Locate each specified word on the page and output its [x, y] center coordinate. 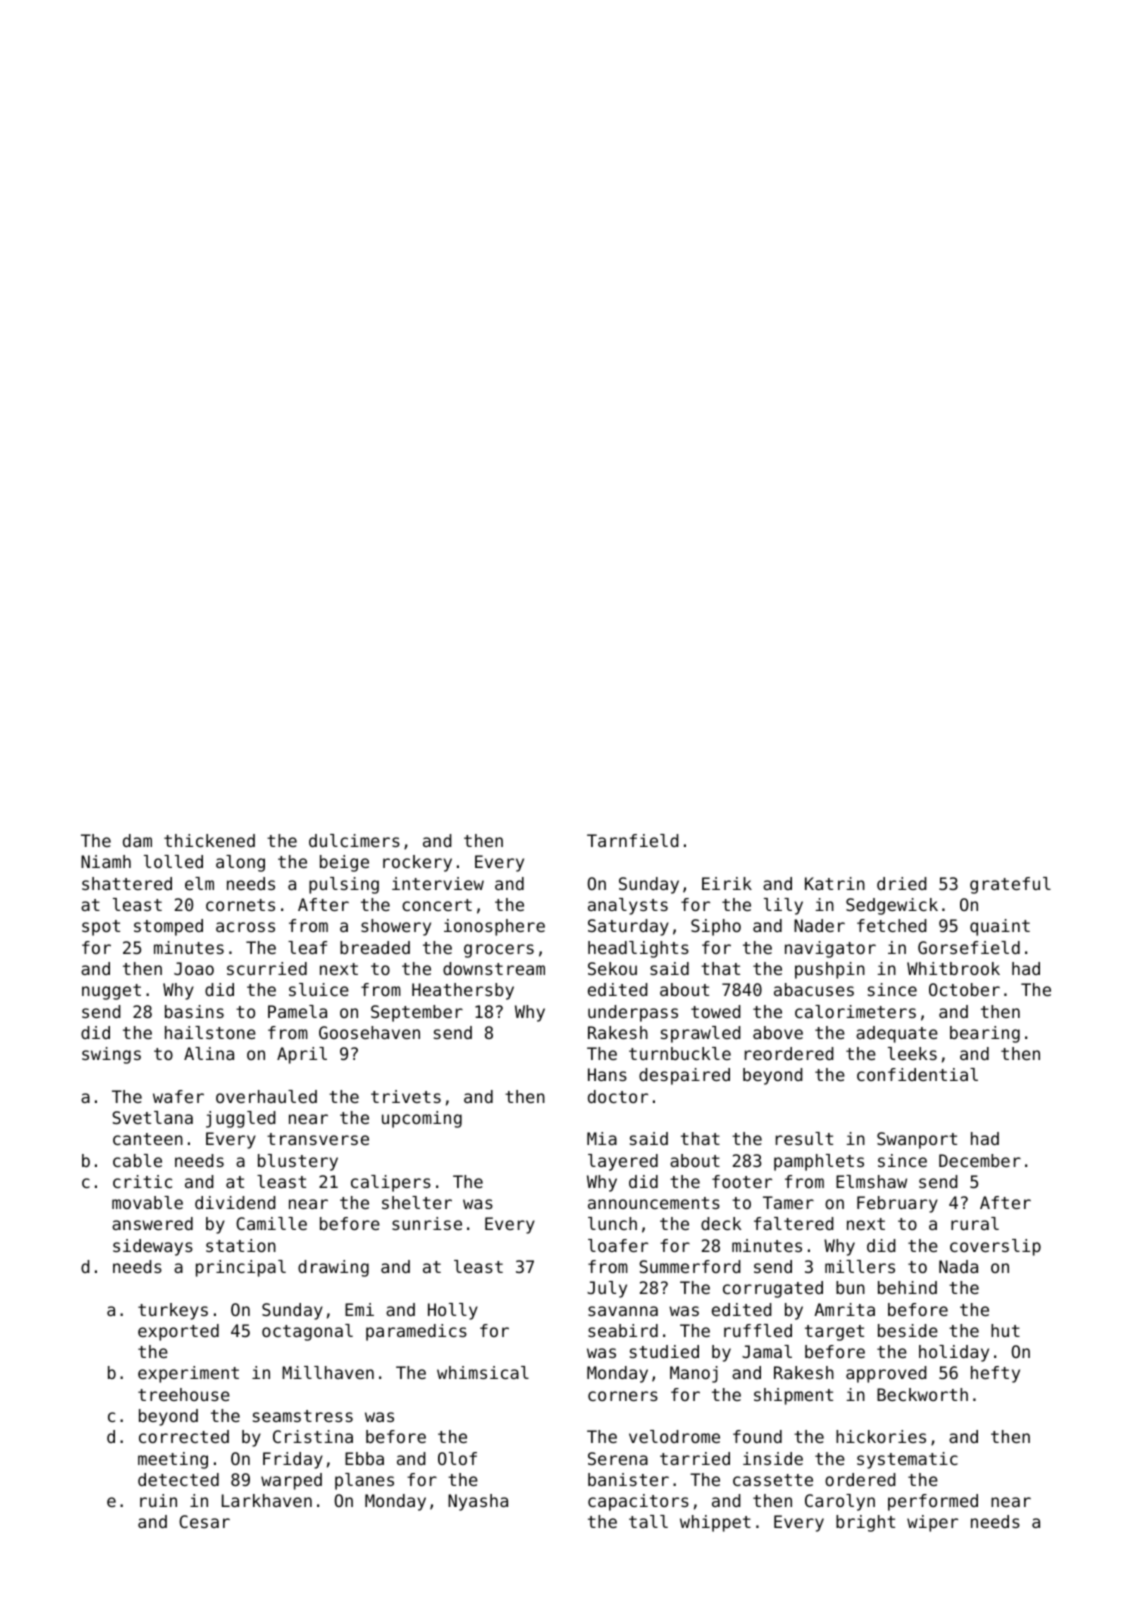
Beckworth [922, 1394]
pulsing [344, 885]
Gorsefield [969, 947]
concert [437, 905]
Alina [209, 1053]
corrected [184, 1436]
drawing [333, 1268]
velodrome [674, 1436]
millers [860, 1266]
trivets [406, 1096]
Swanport [917, 1140]
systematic [907, 1460]
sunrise [427, 1223]
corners [623, 1396]
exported [178, 1332]
